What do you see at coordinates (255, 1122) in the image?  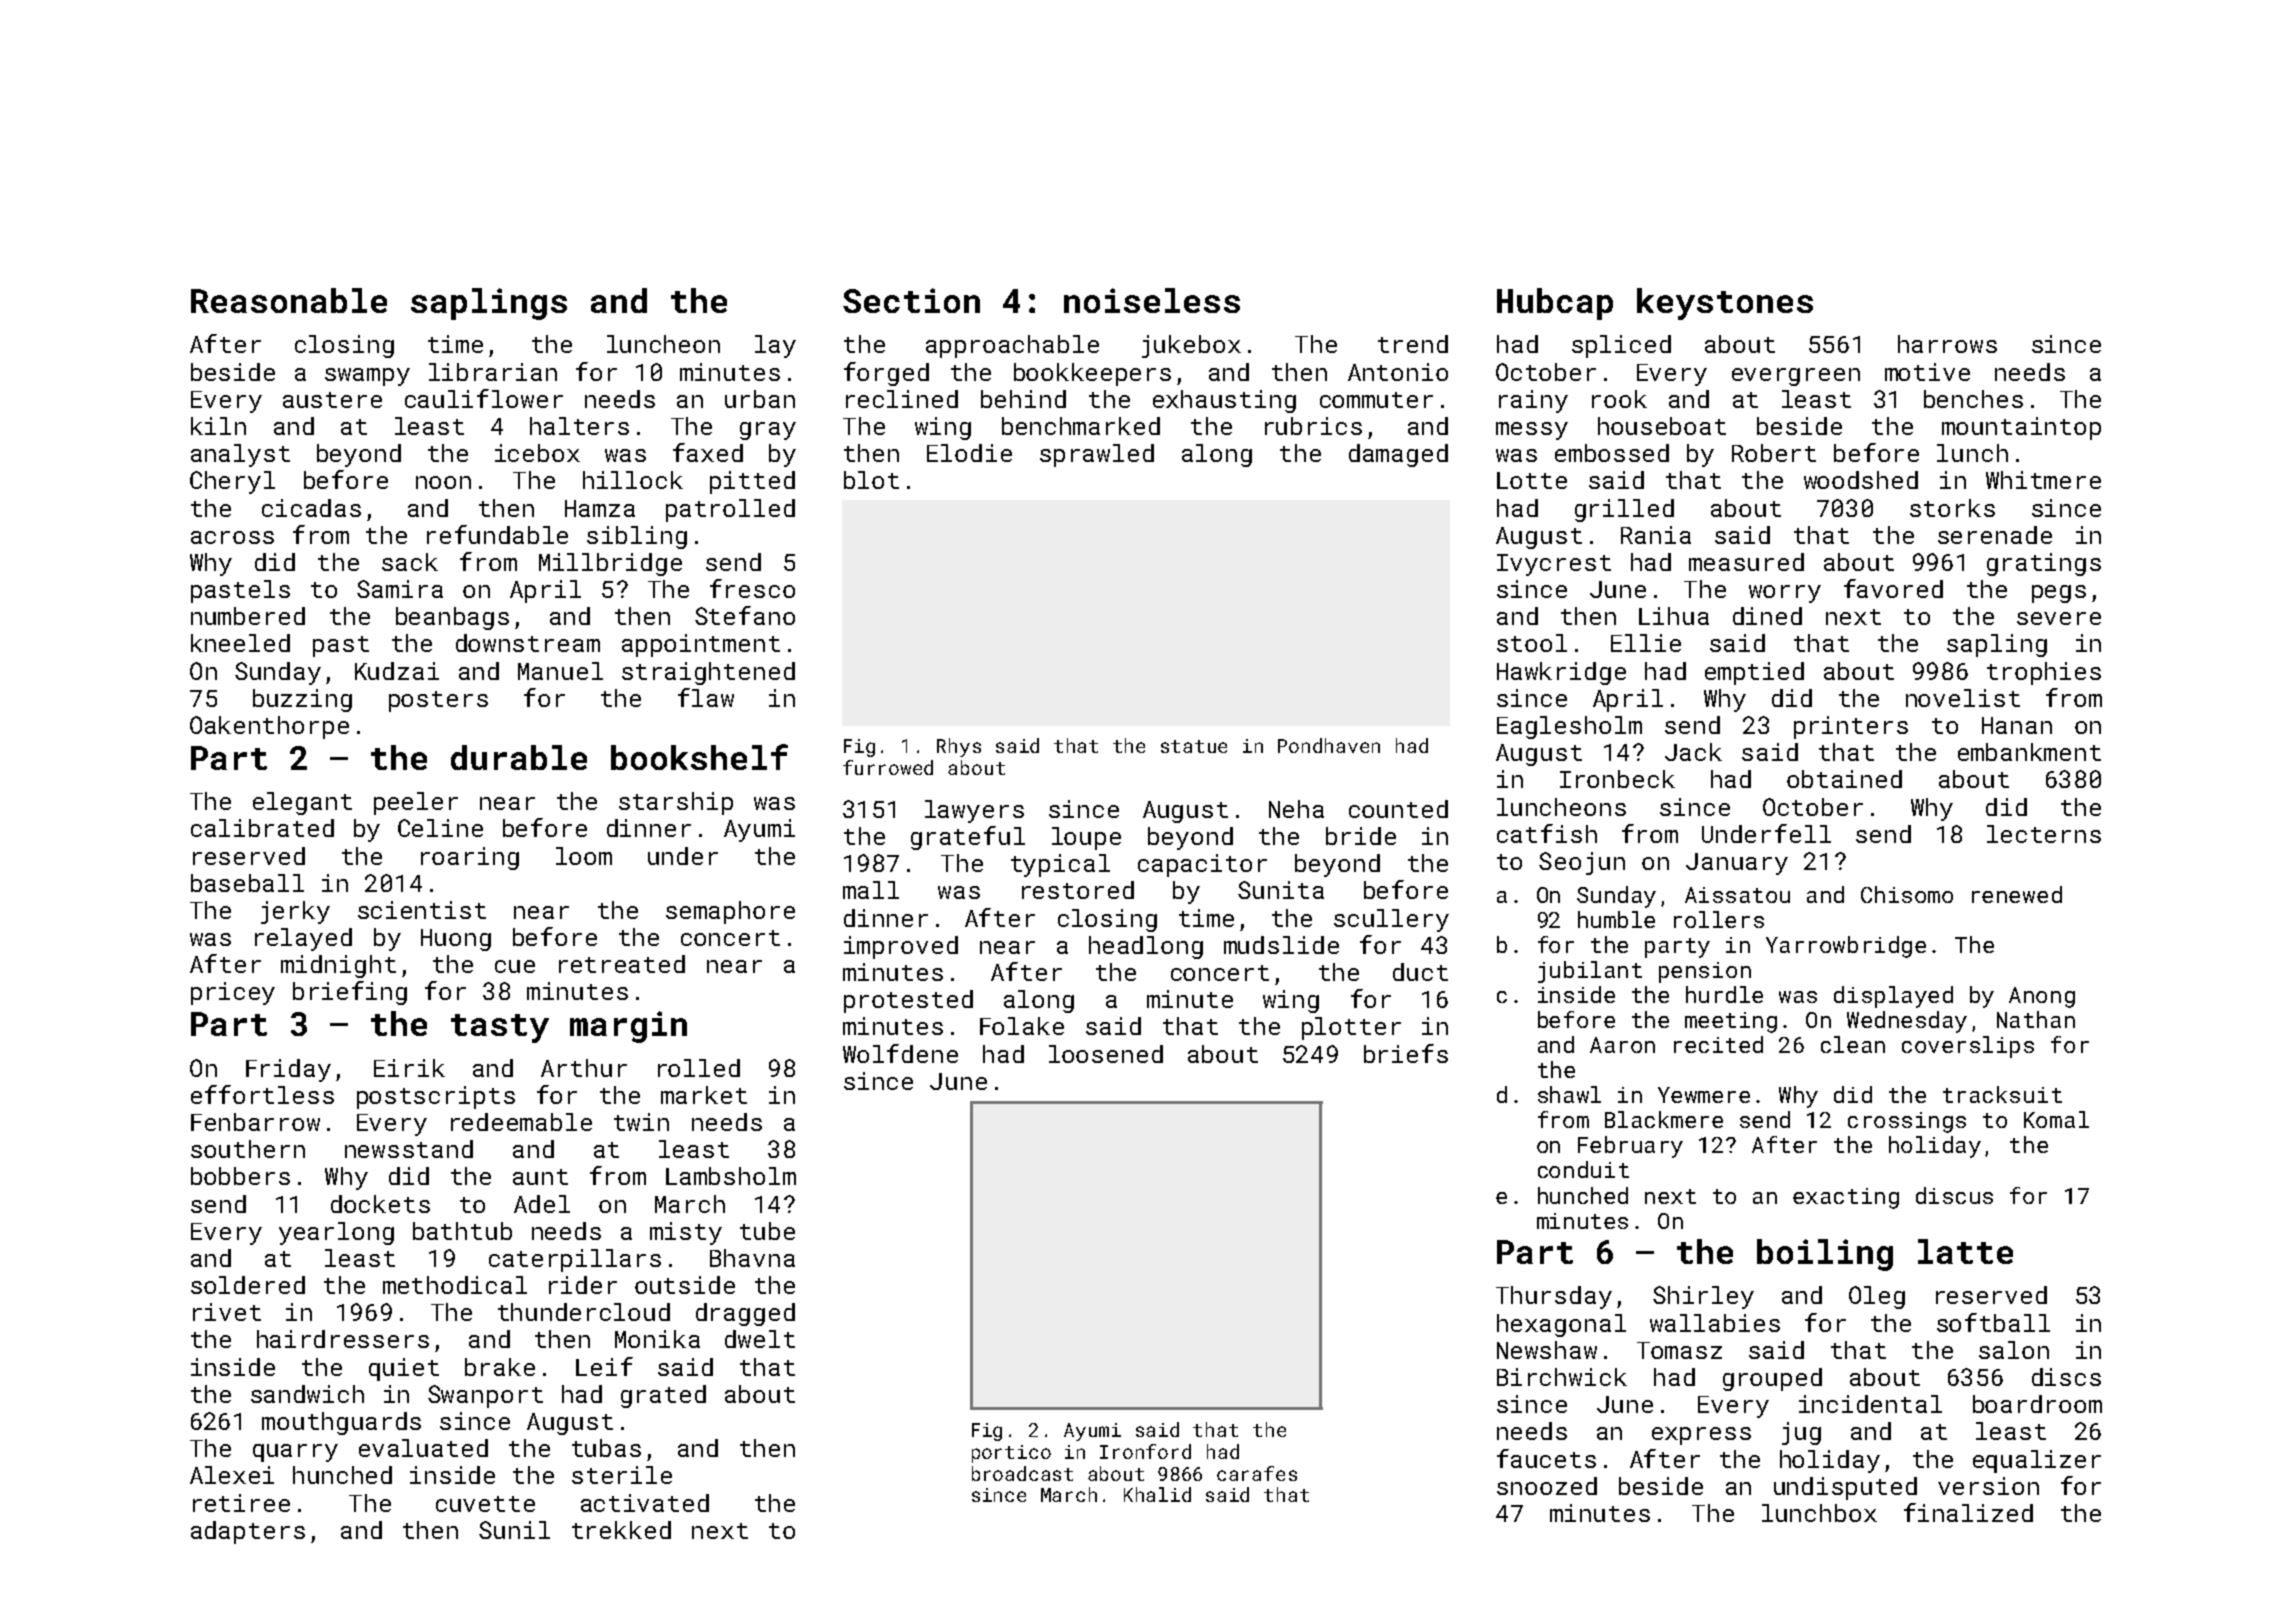 I see `Fenbarrow` at bounding box center [255, 1122].
